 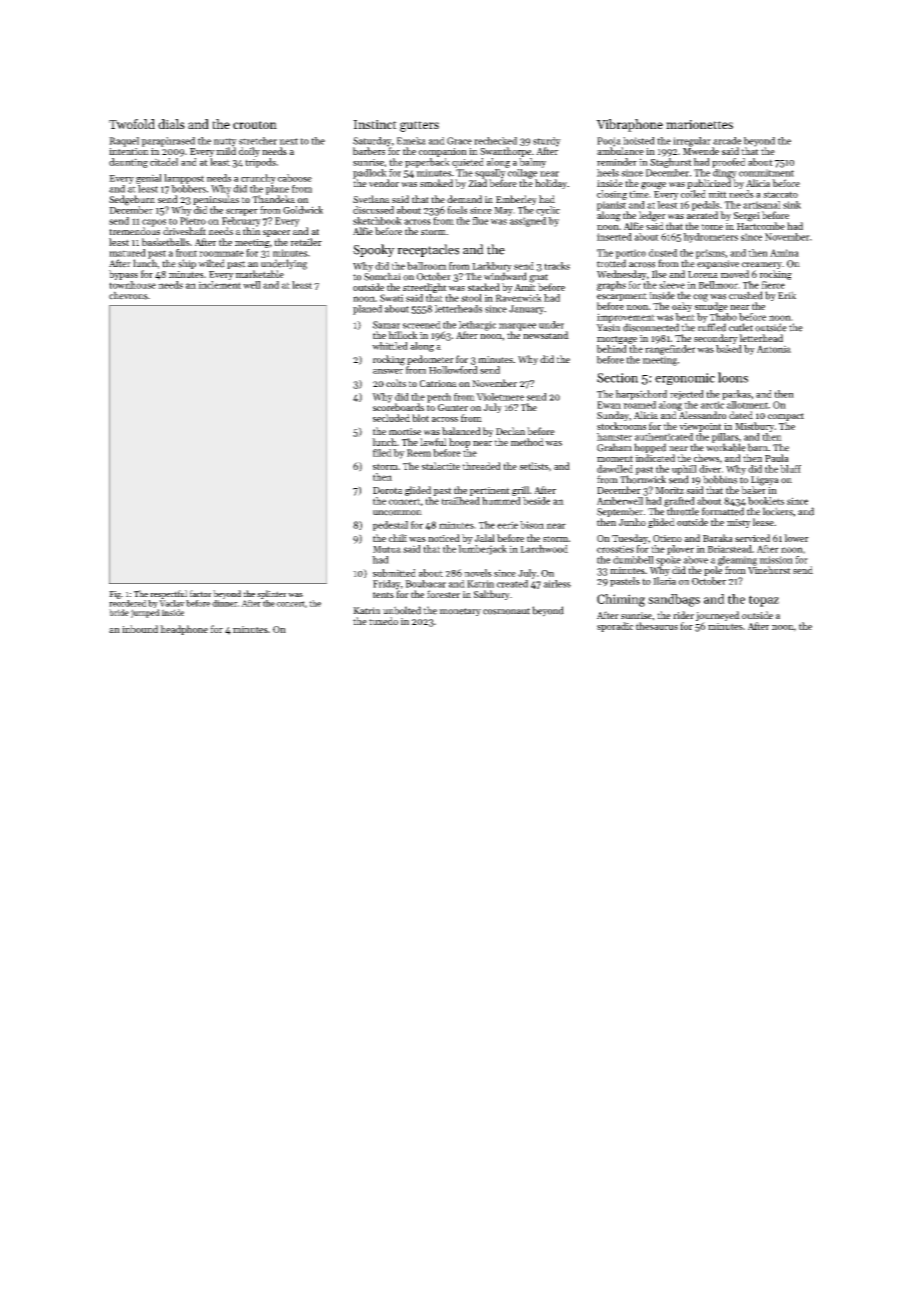 I want to click on scraper, so click(x=242, y=212).
